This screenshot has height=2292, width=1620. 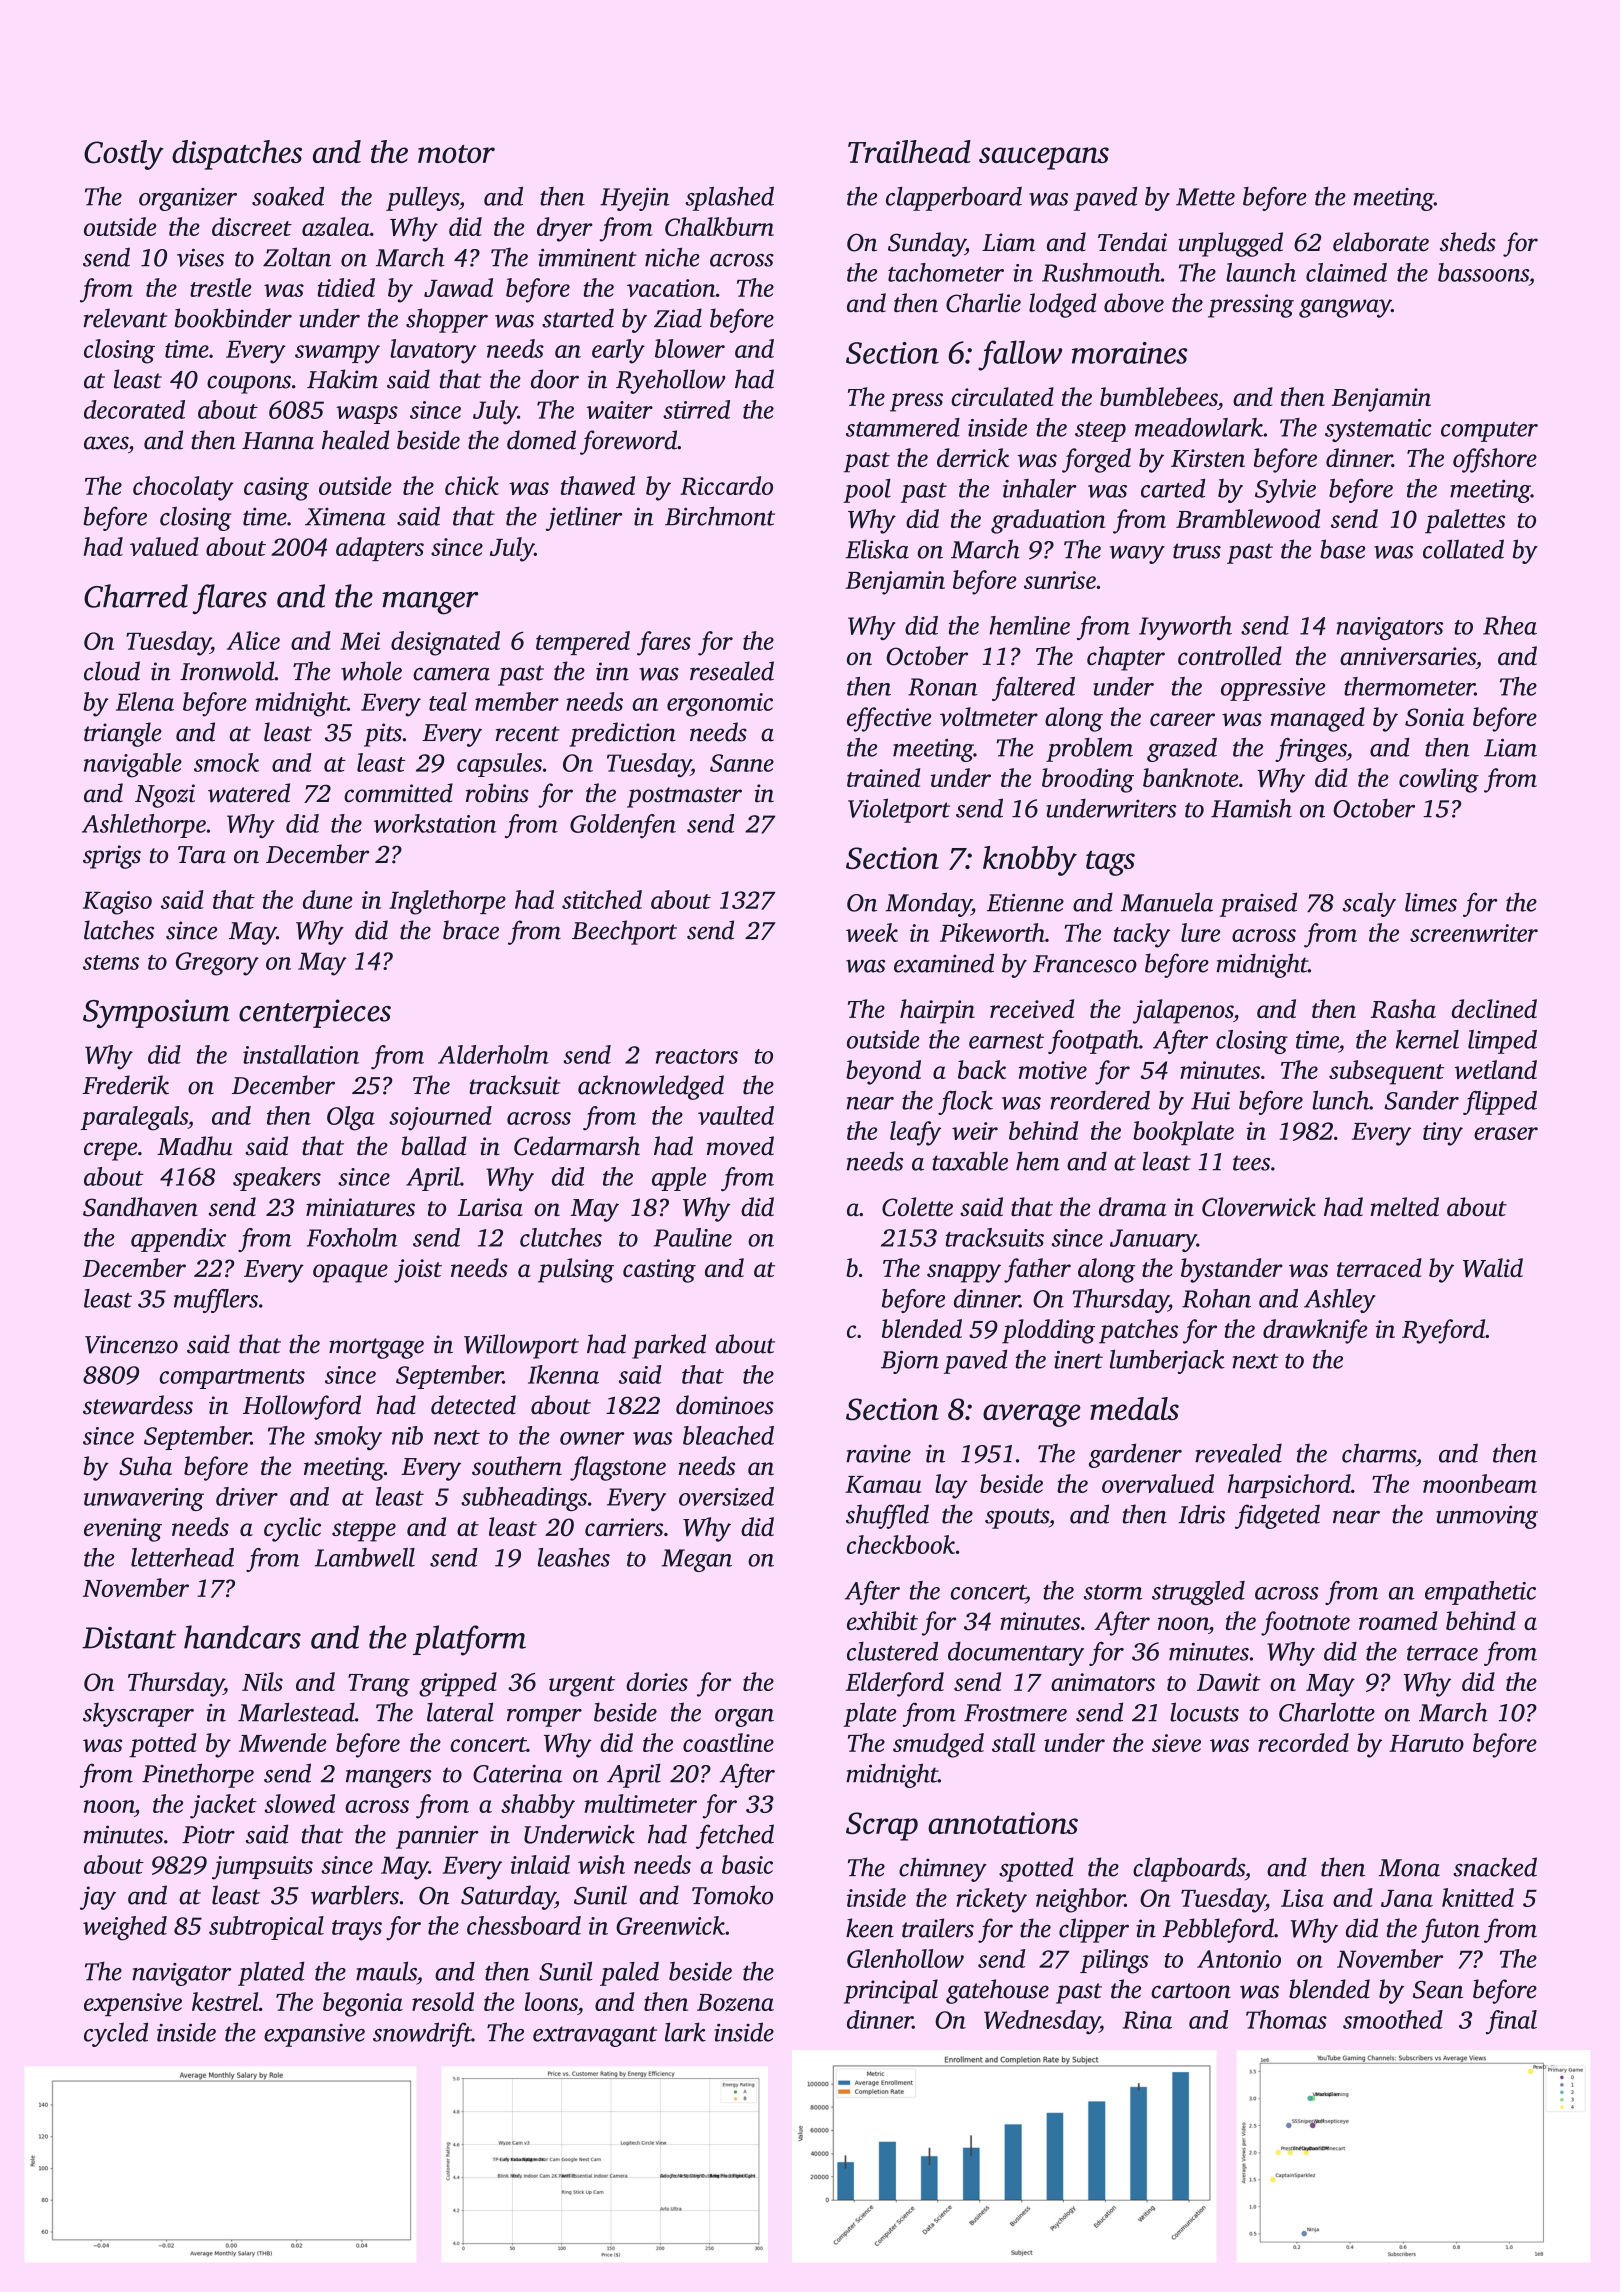 What do you see at coordinates (116, 2034) in the screenshot?
I see `cycled` at bounding box center [116, 2034].
